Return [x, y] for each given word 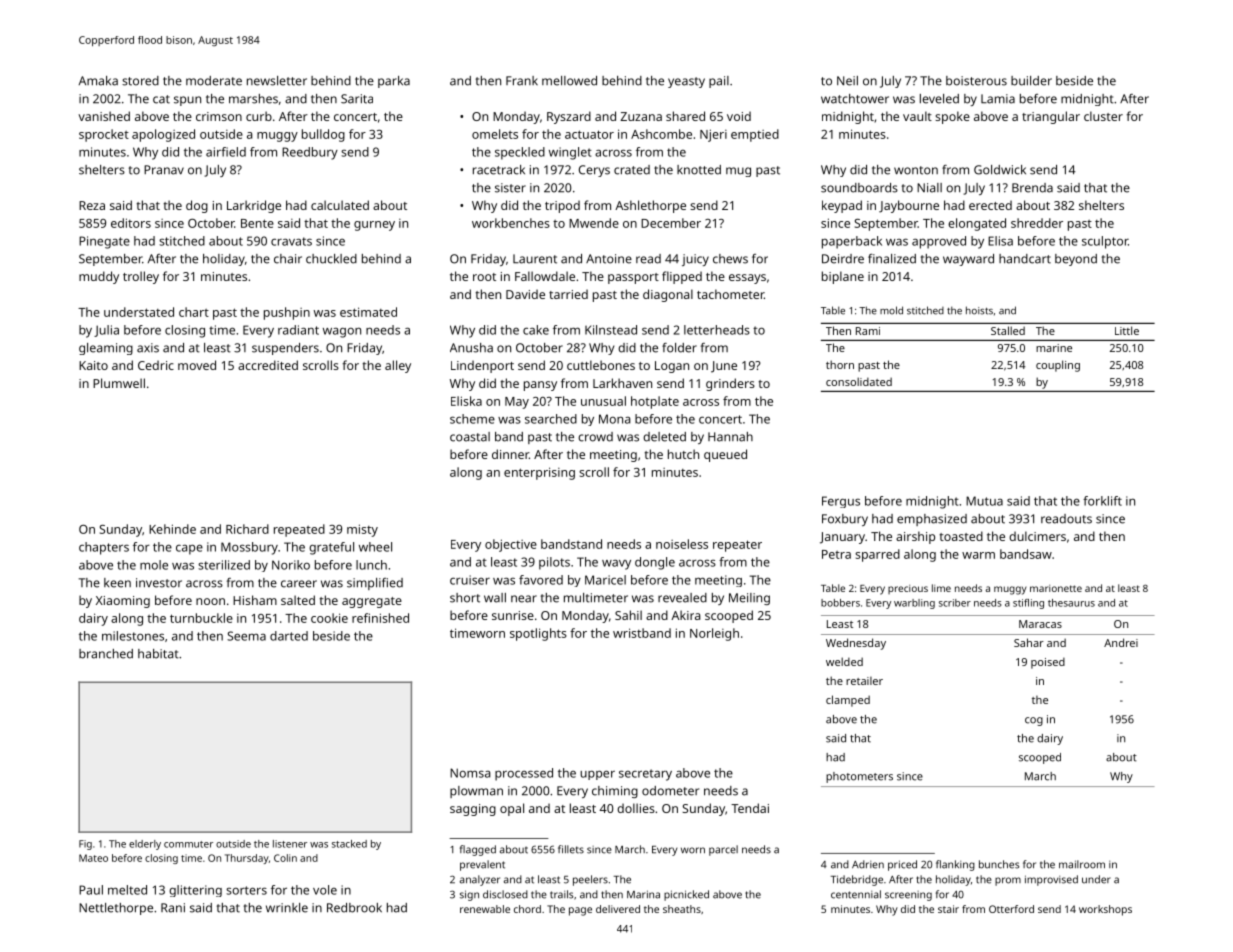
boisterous [976, 81]
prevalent [482, 865]
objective [511, 545]
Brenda [1032, 188]
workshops [1105, 910]
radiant [298, 330]
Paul [91, 890]
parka [394, 82]
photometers [859, 777]
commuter [188, 844]
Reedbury [310, 153]
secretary [645, 775]
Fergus [841, 502]
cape [189, 549]
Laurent [535, 259]
